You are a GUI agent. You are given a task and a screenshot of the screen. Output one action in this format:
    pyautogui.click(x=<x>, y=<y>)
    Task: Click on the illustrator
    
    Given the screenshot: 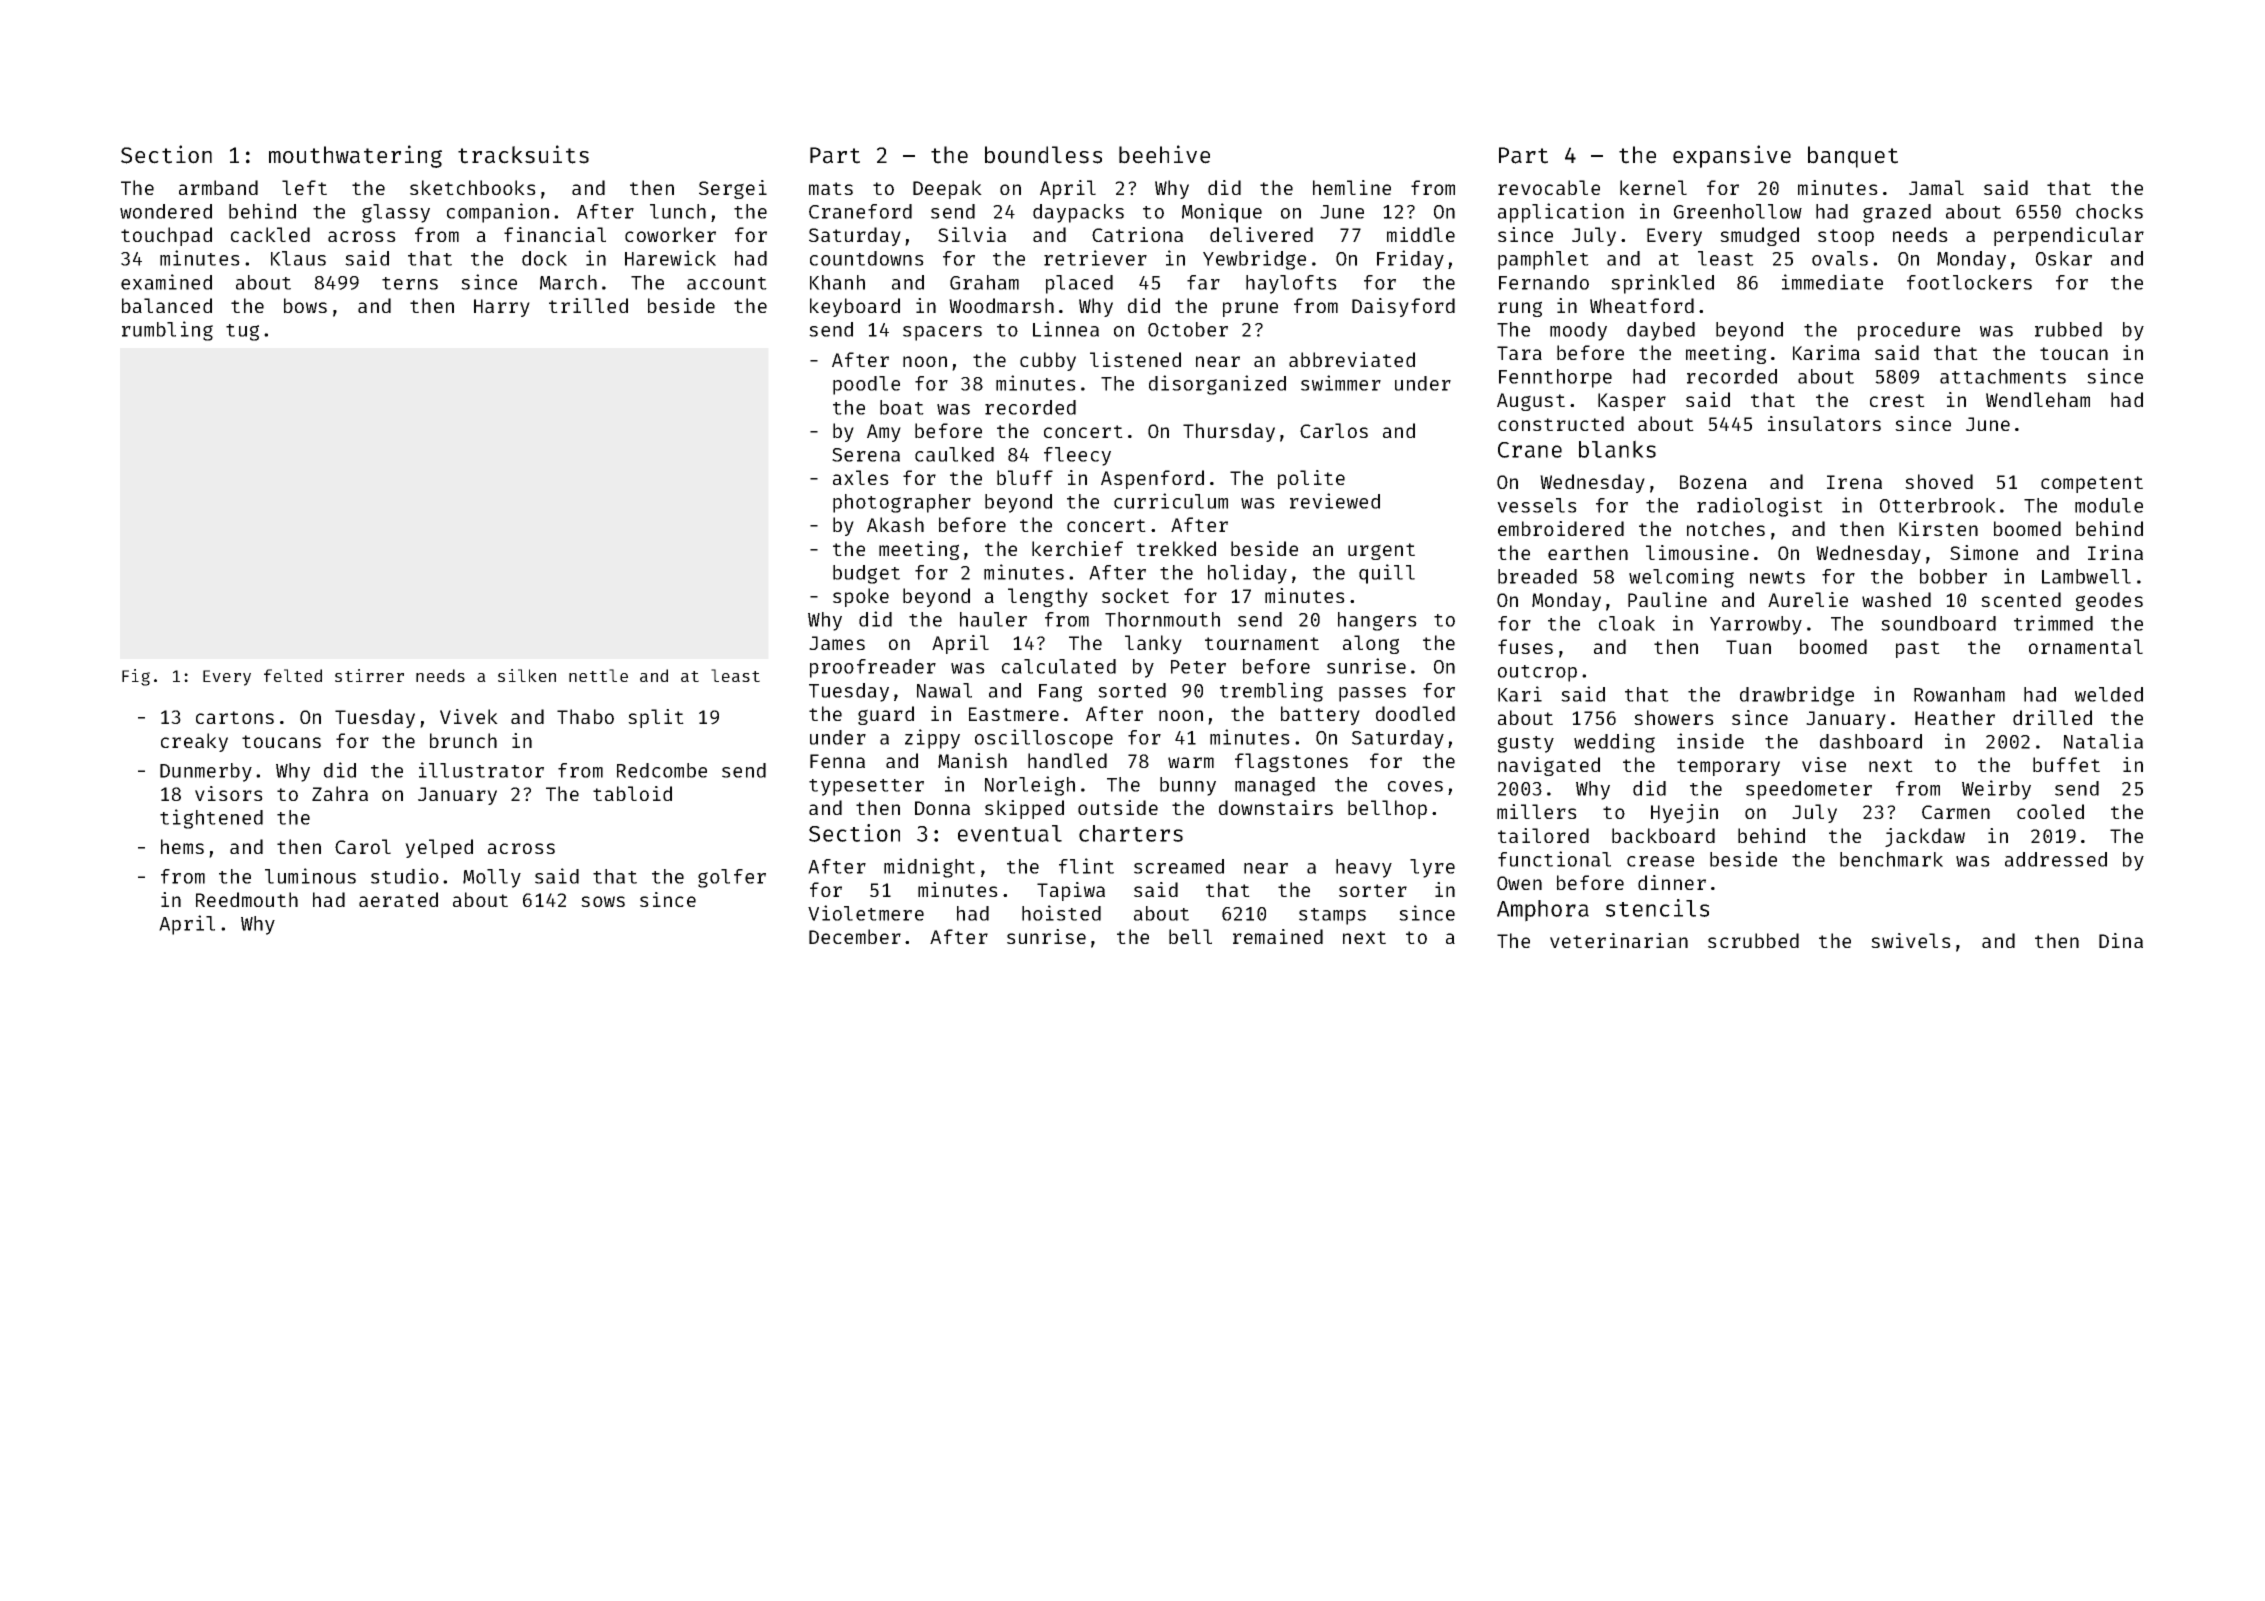 What is the action you would take?
    pyautogui.click(x=481, y=770)
